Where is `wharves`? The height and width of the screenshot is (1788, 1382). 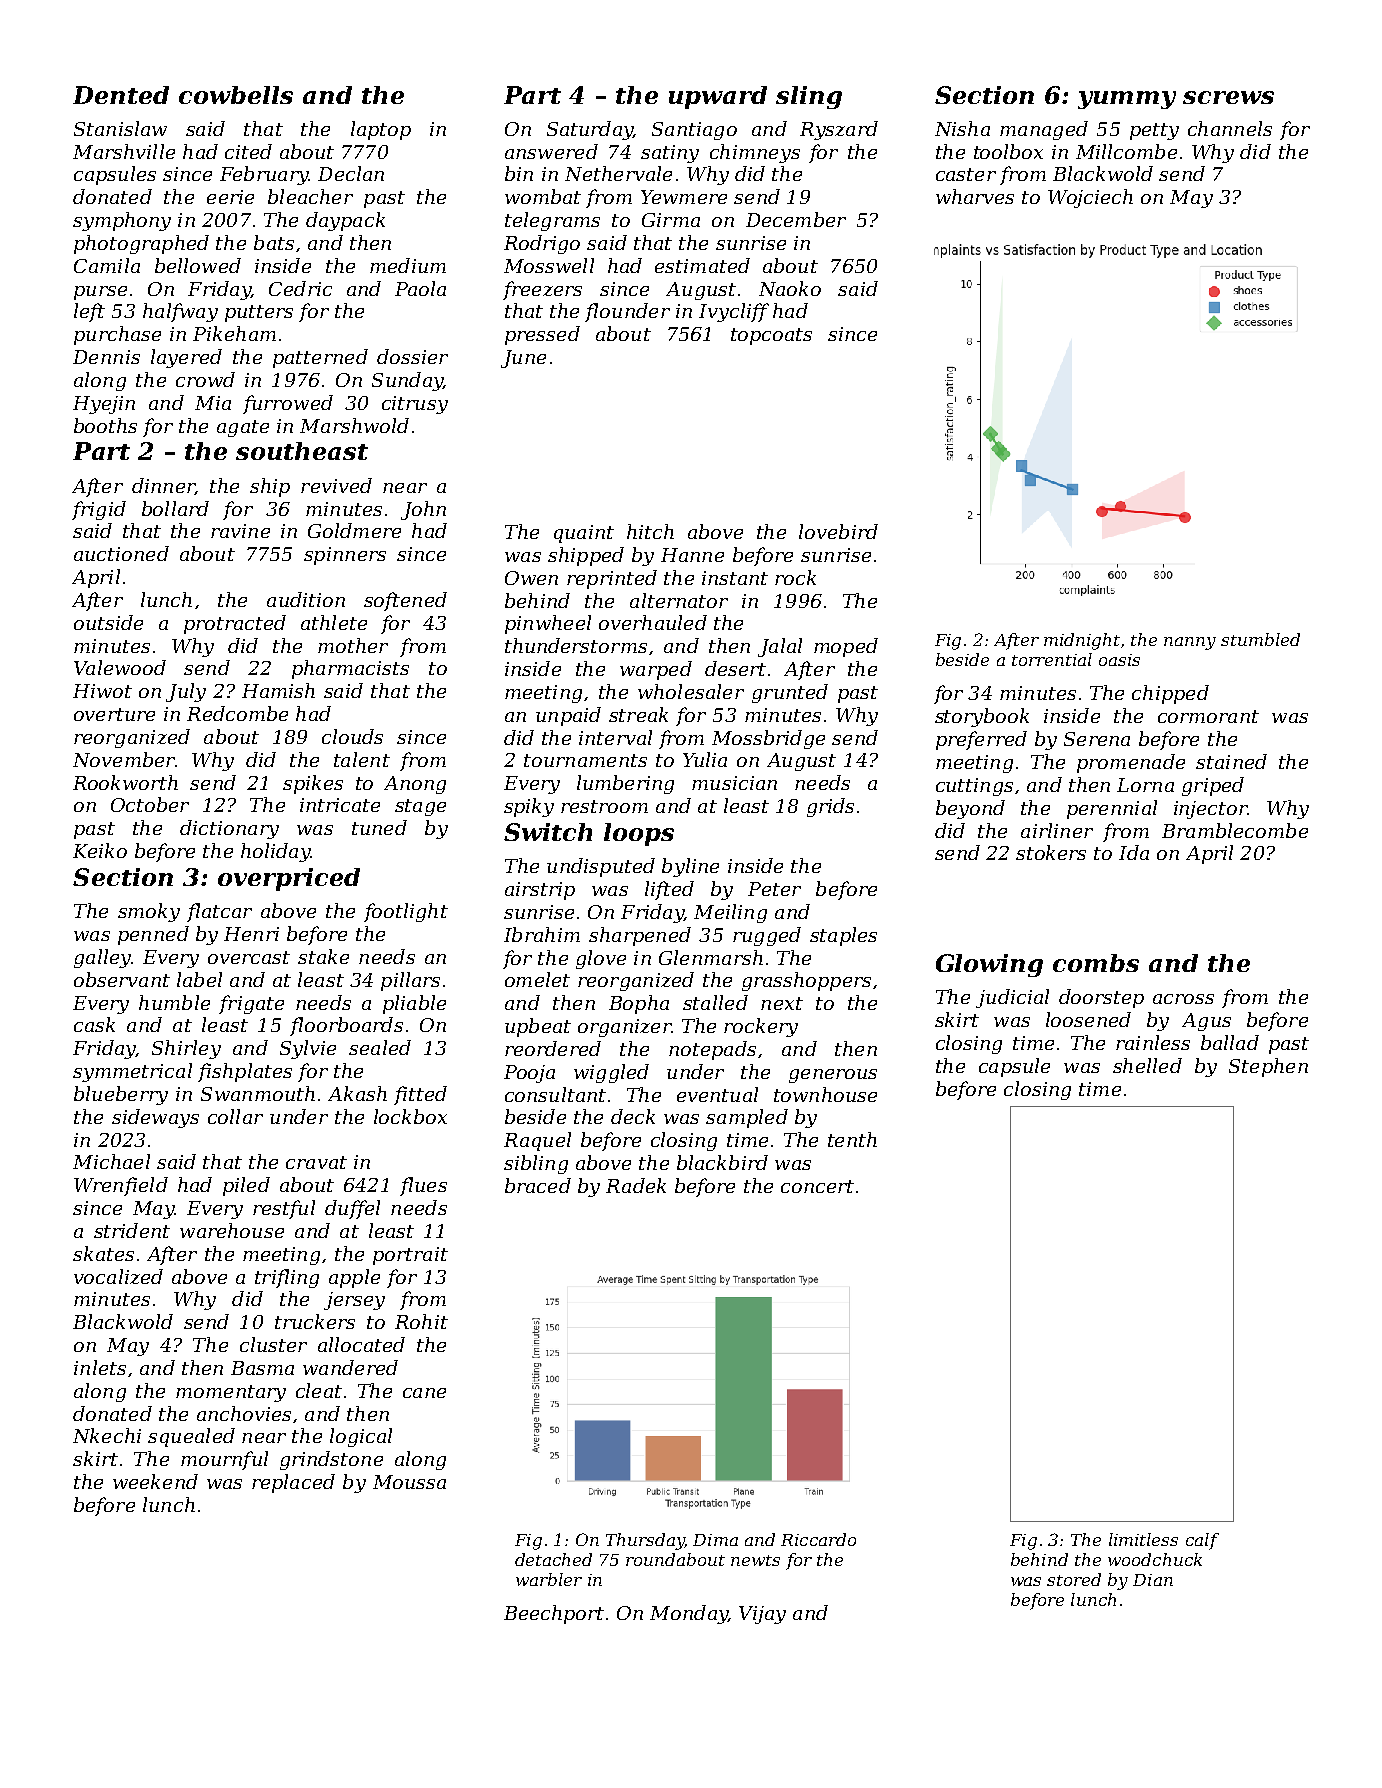
wharves is located at coordinates (975, 196).
